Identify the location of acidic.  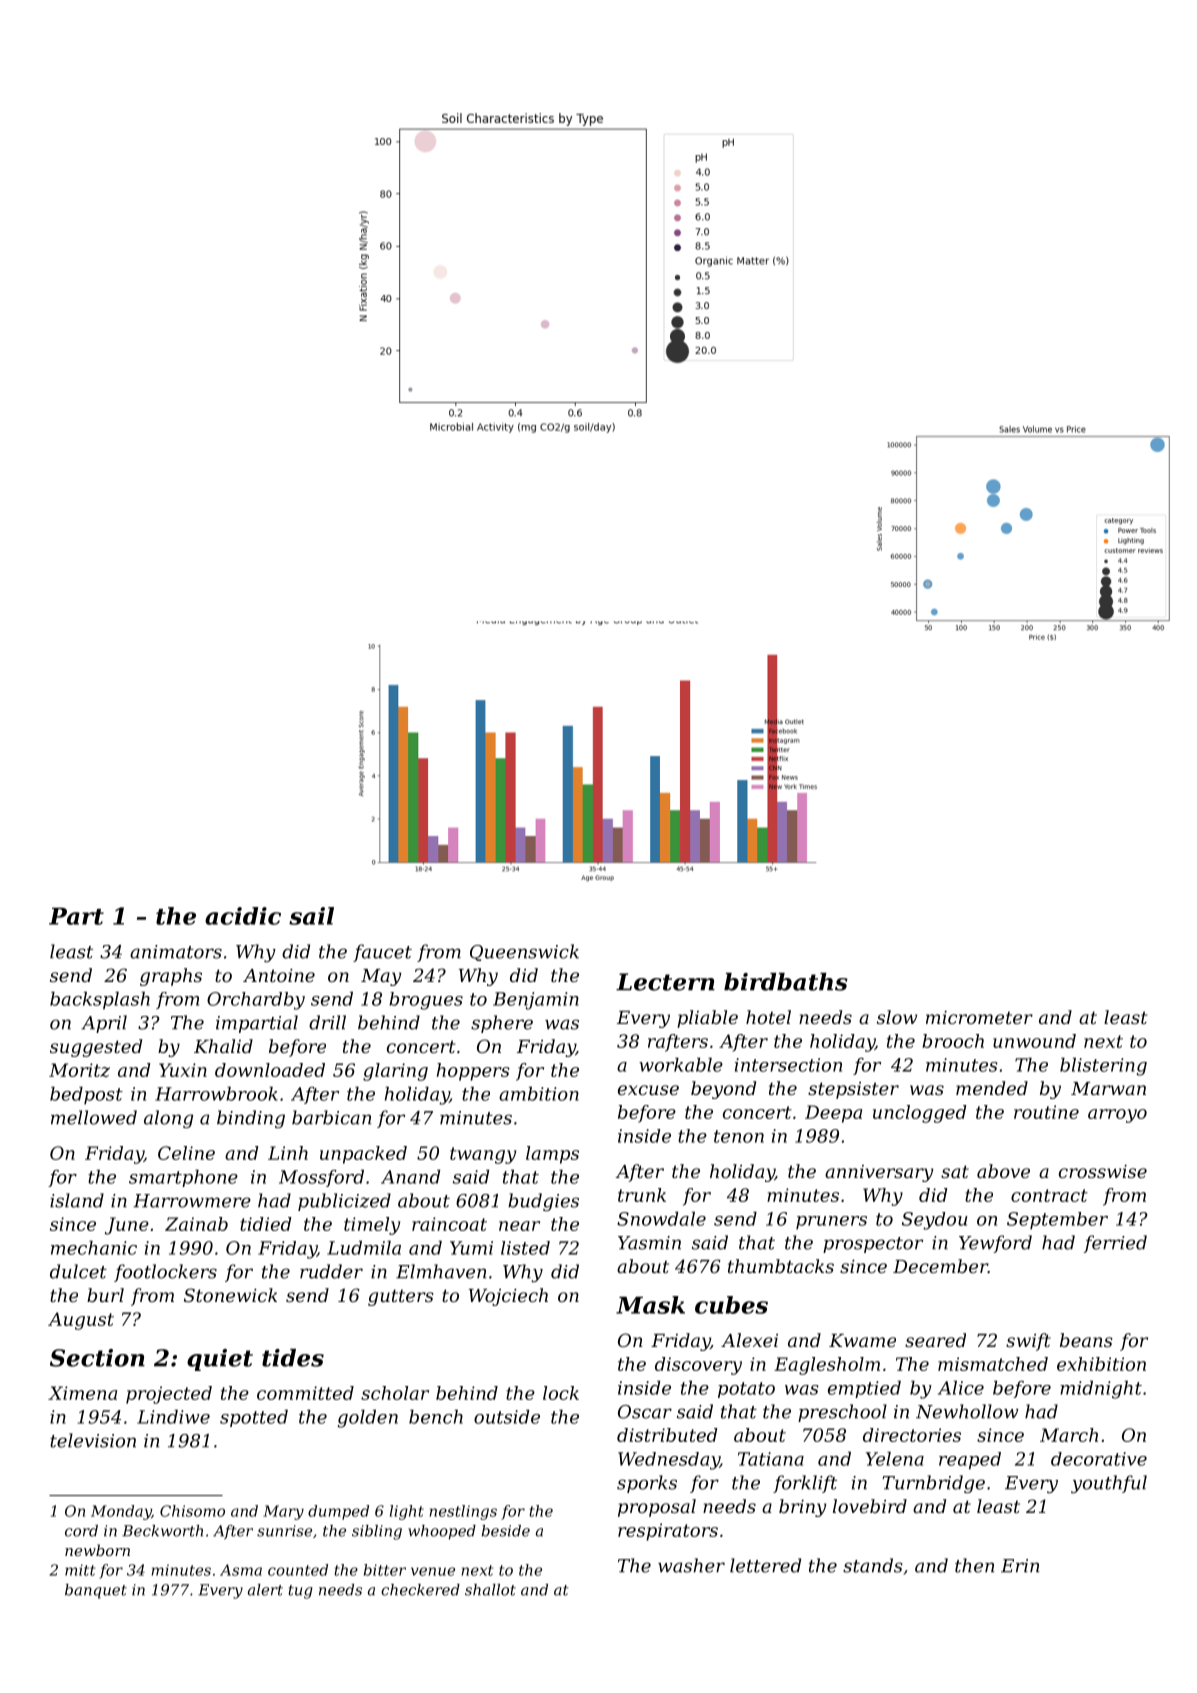
(243, 916).
